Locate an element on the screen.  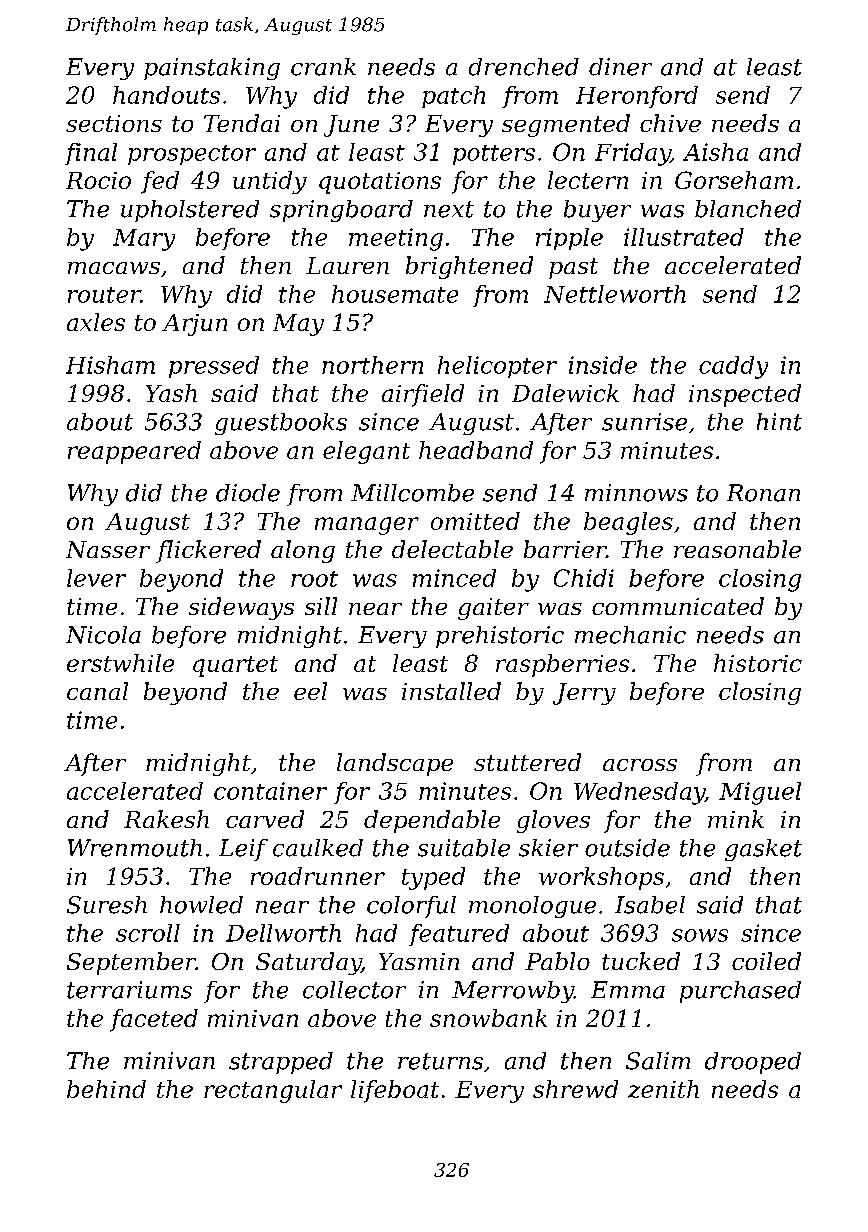
Millcombe is located at coordinates (412, 493).
